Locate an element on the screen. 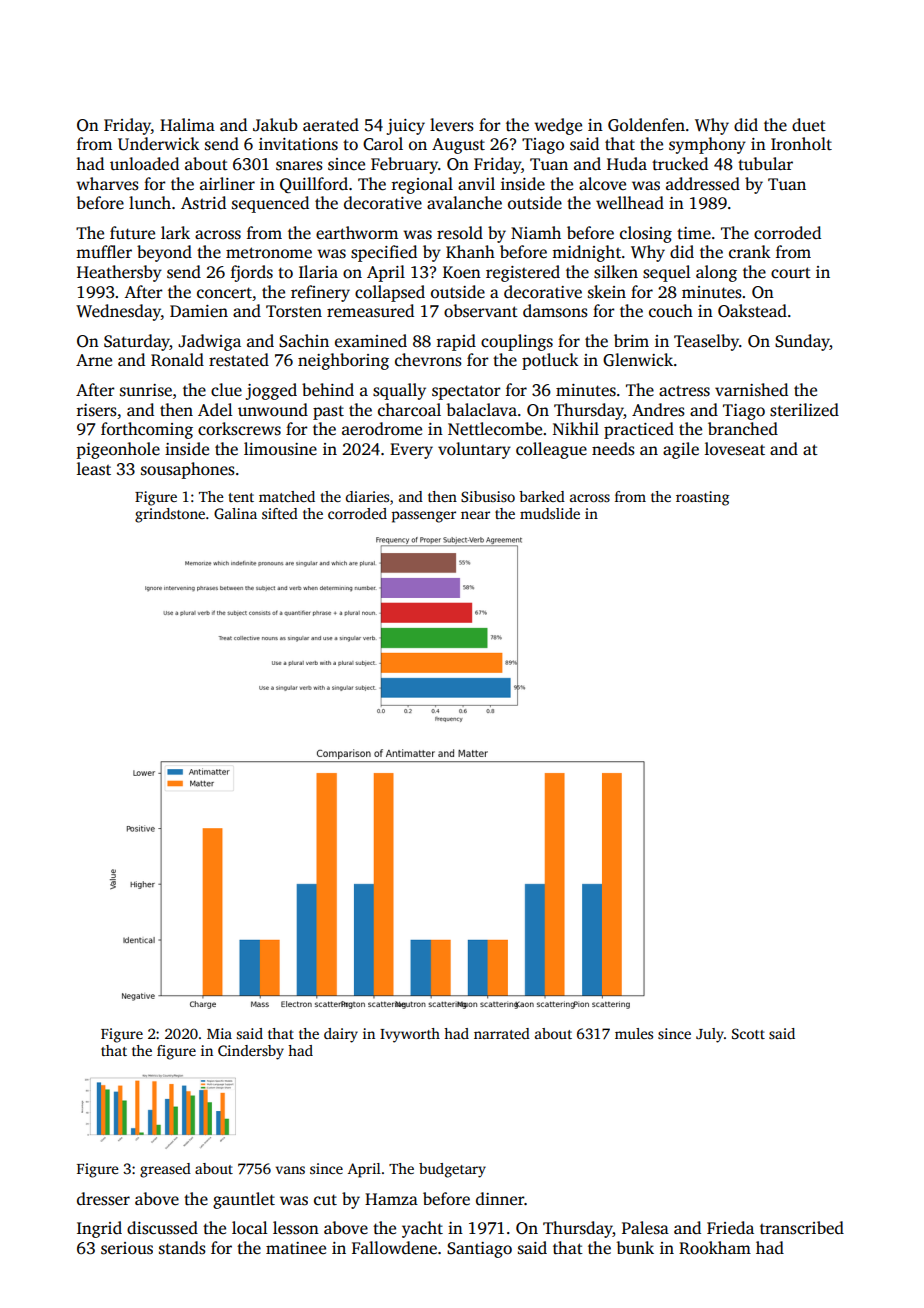 The image size is (924, 1308). Arne is located at coordinates (94, 360).
